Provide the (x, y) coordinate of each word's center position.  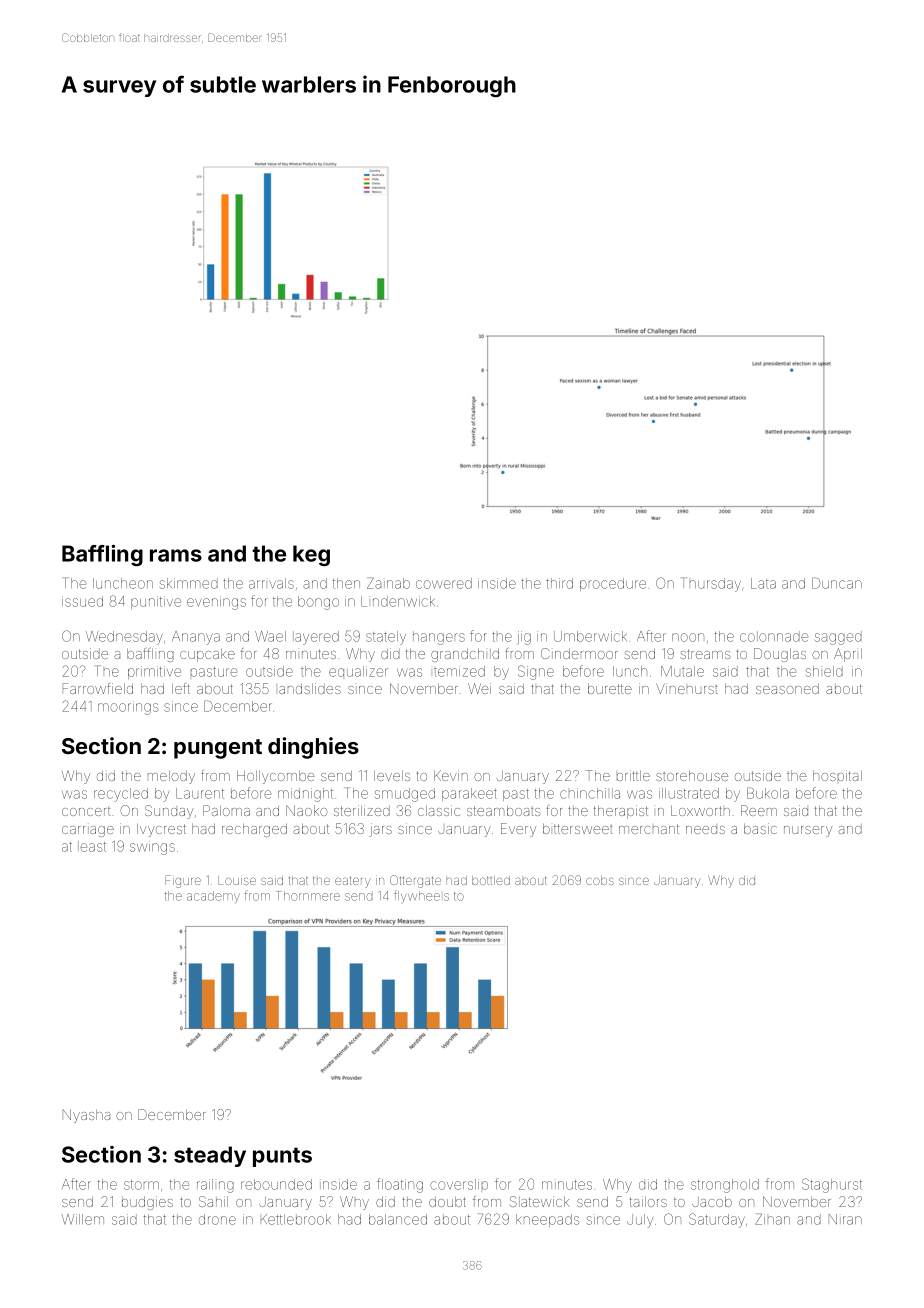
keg (311, 555)
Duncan (837, 583)
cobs (600, 880)
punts (282, 1157)
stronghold (725, 1186)
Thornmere (309, 896)
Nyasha (86, 1116)
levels (392, 776)
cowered (444, 583)
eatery (353, 882)
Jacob (712, 1202)
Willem (83, 1219)
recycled (121, 795)
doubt (447, 1202)
